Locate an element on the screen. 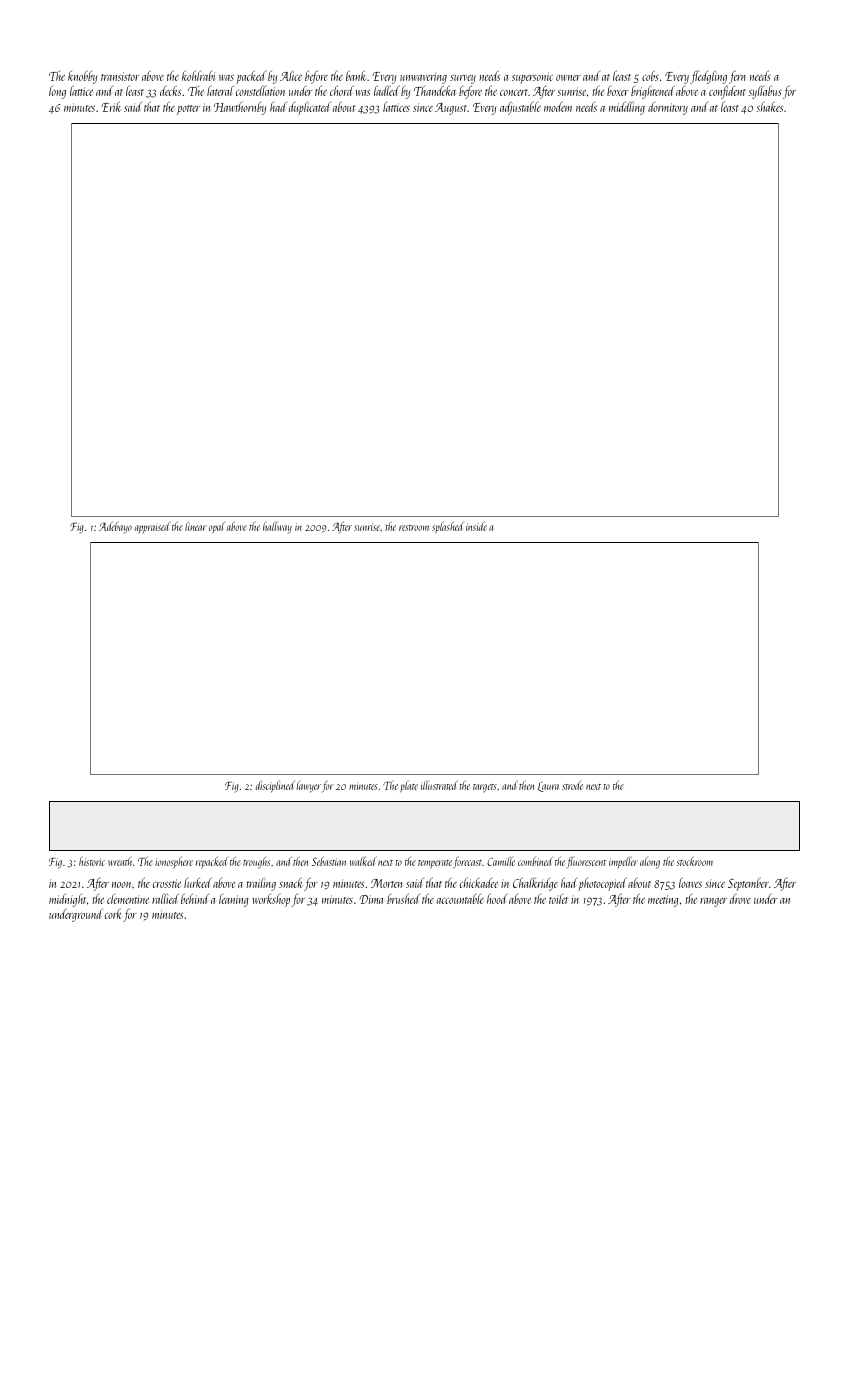  inside is located at coordinates (476, 526).
